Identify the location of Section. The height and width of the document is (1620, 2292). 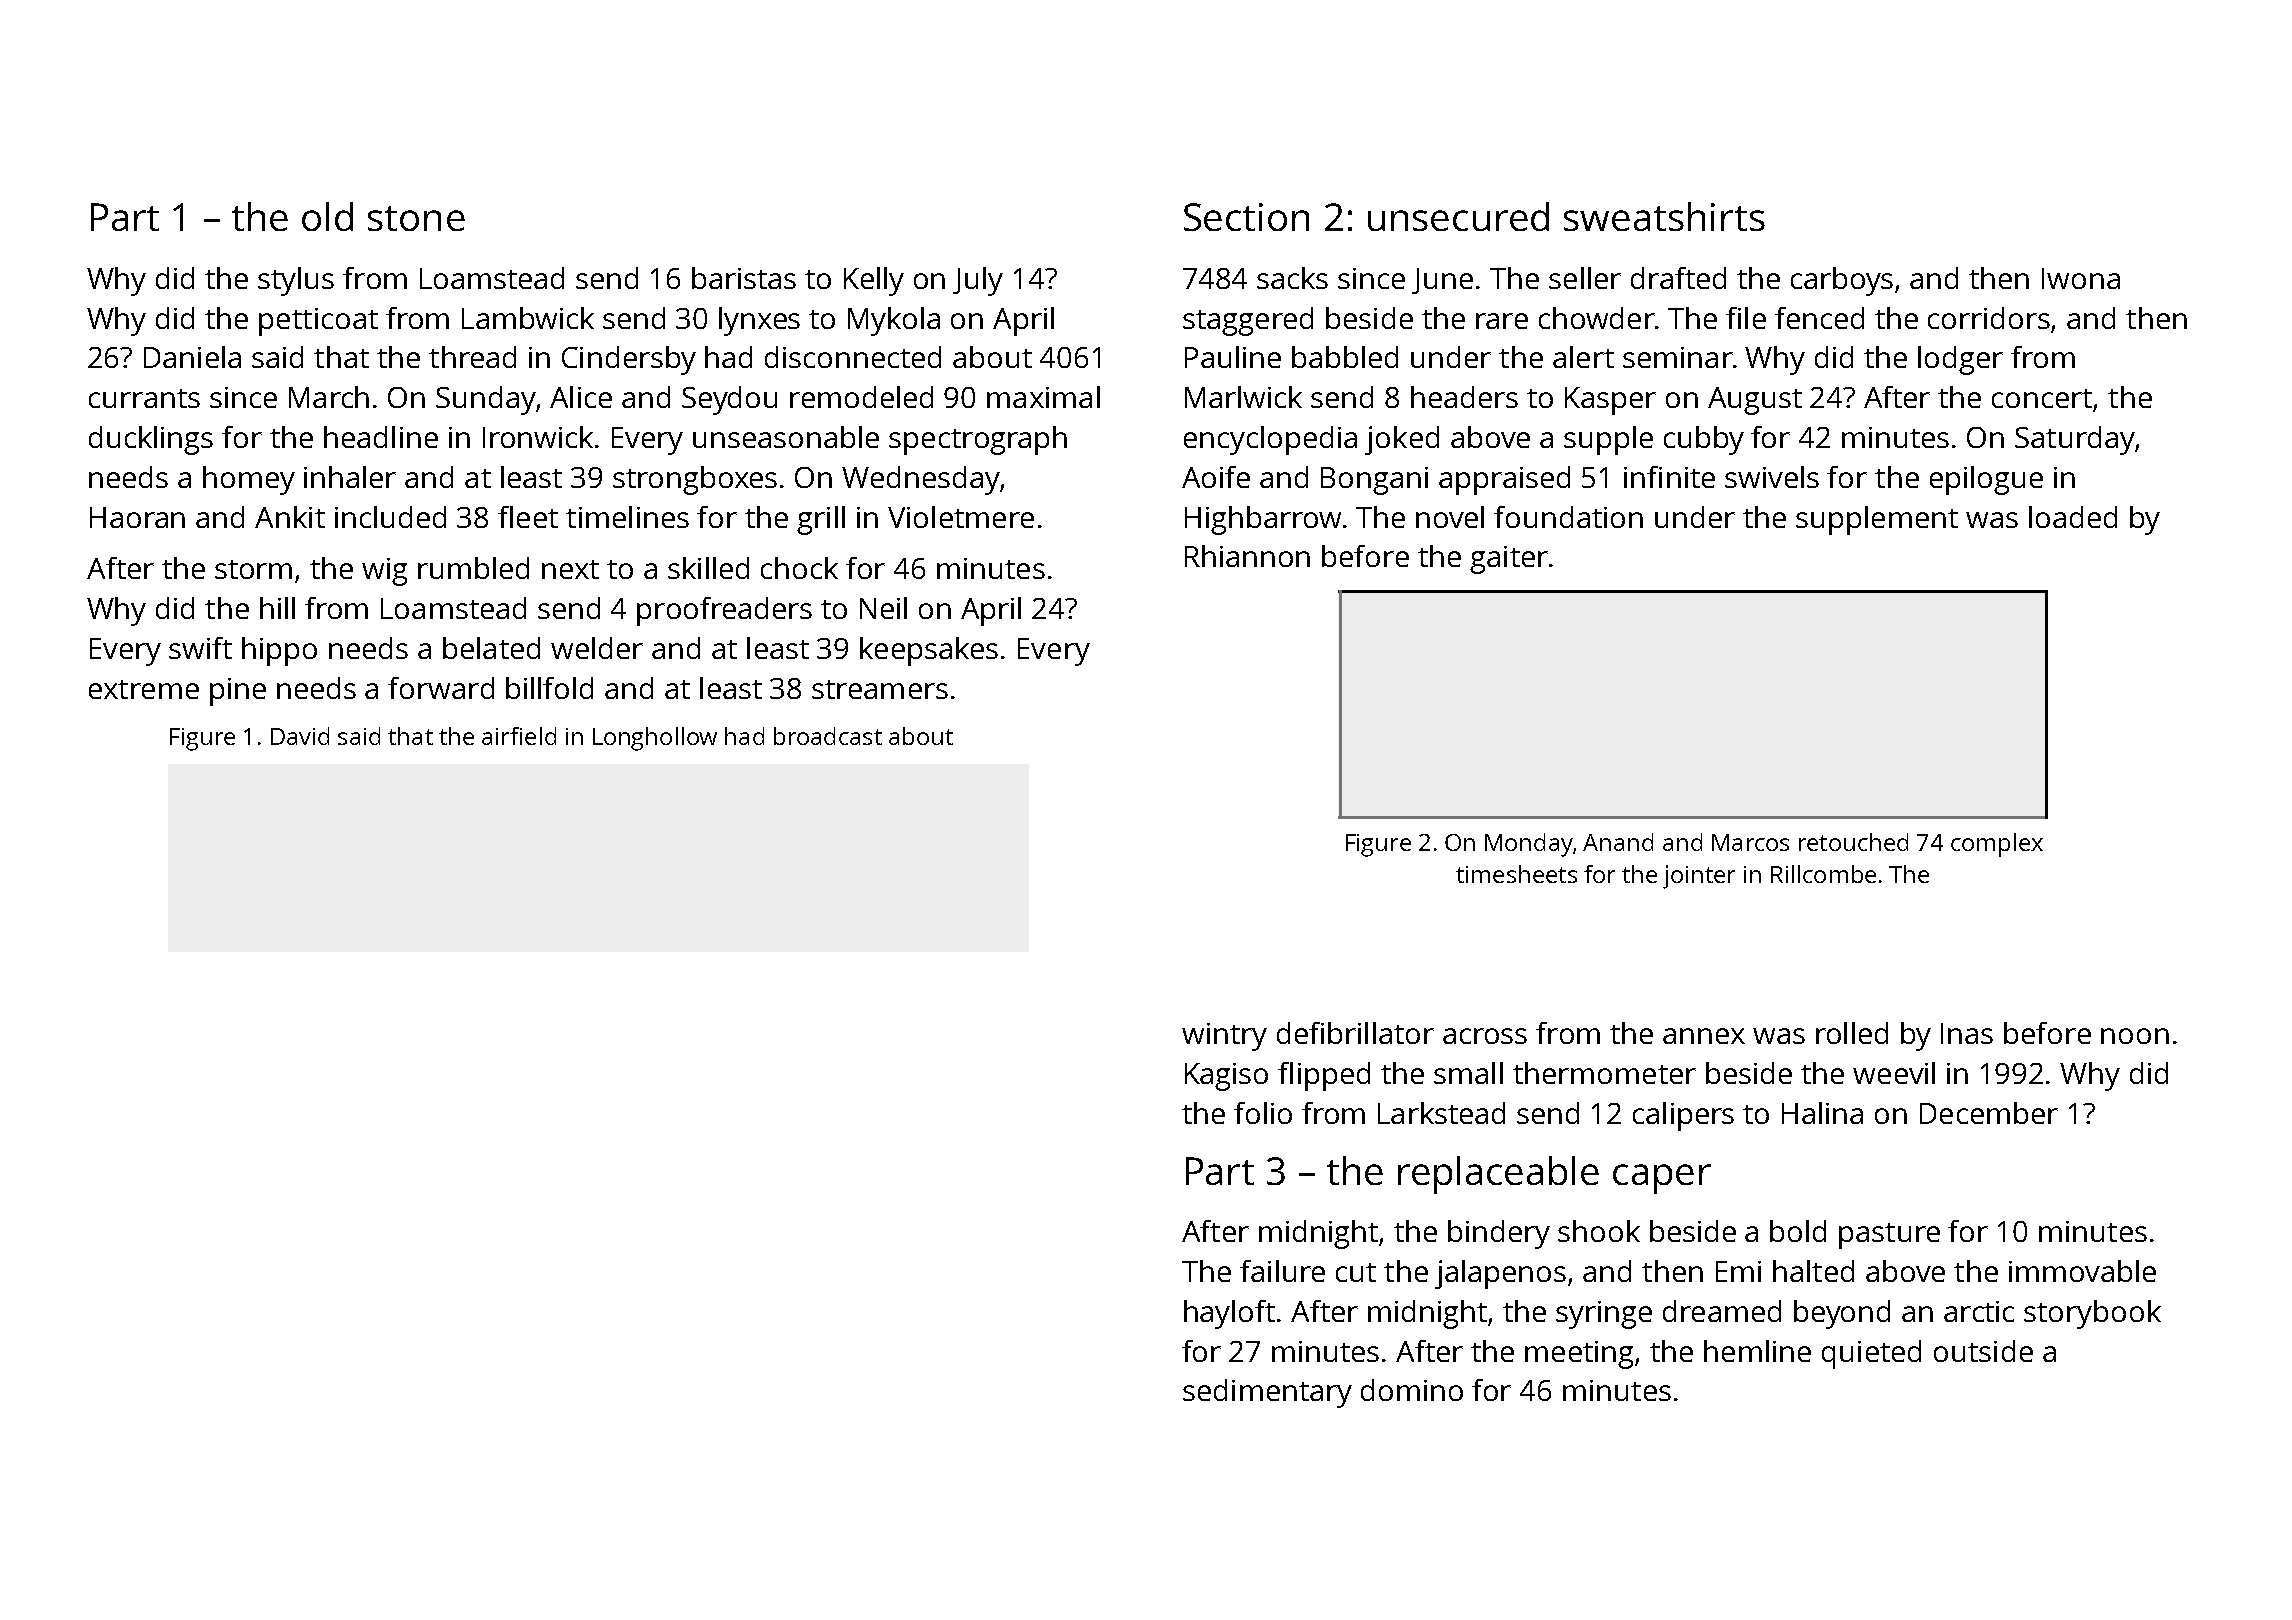
(1246, 217).
